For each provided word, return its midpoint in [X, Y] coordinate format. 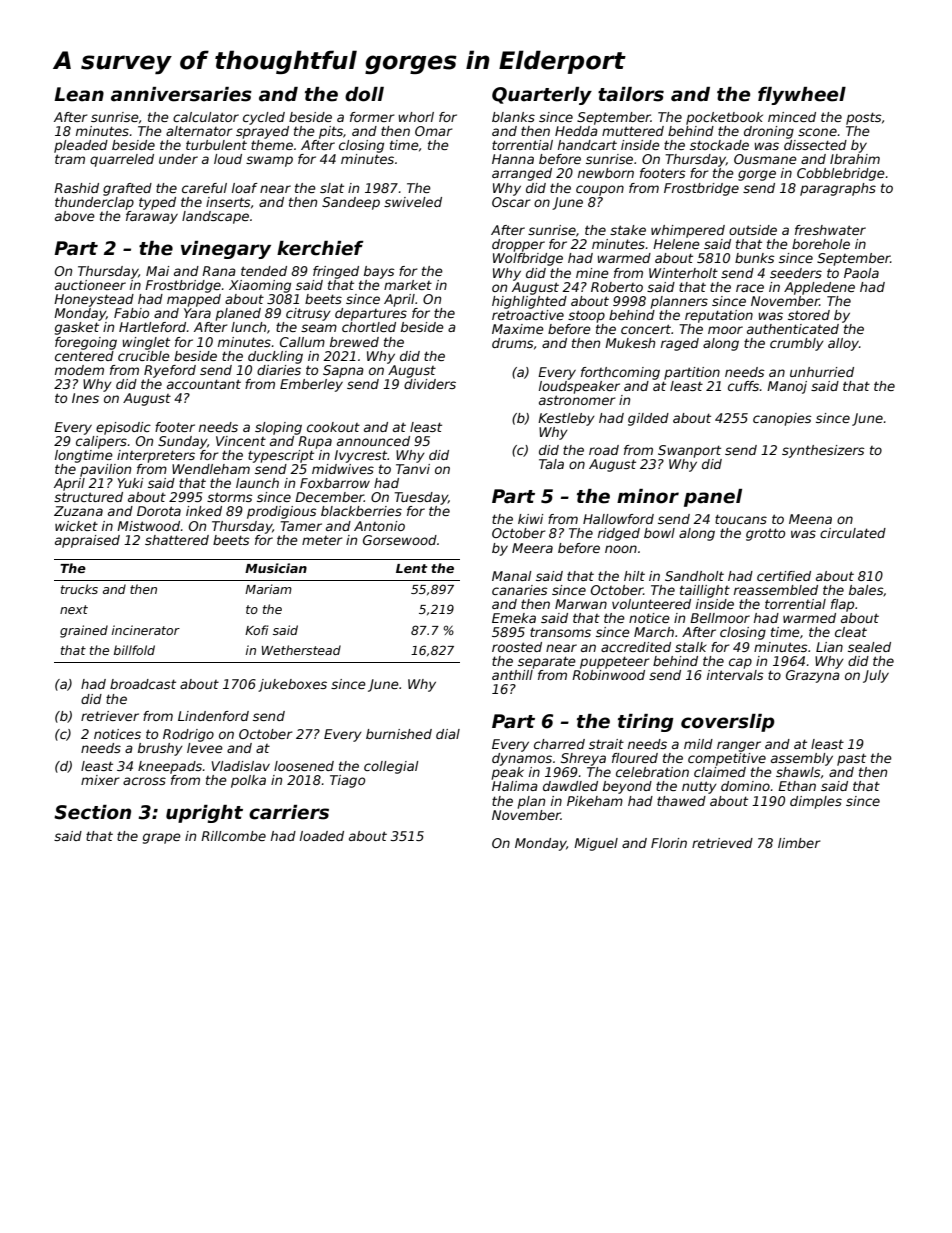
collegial [391, 767]
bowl [659, 533]
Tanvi [413, 469]
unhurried [822, 372]
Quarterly [542, 96]
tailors [631, 94]
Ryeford [170, 371]
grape [162, 838]
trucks [79, 589]
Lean [79, 94]
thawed [681, 801]
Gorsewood [400, 540]
